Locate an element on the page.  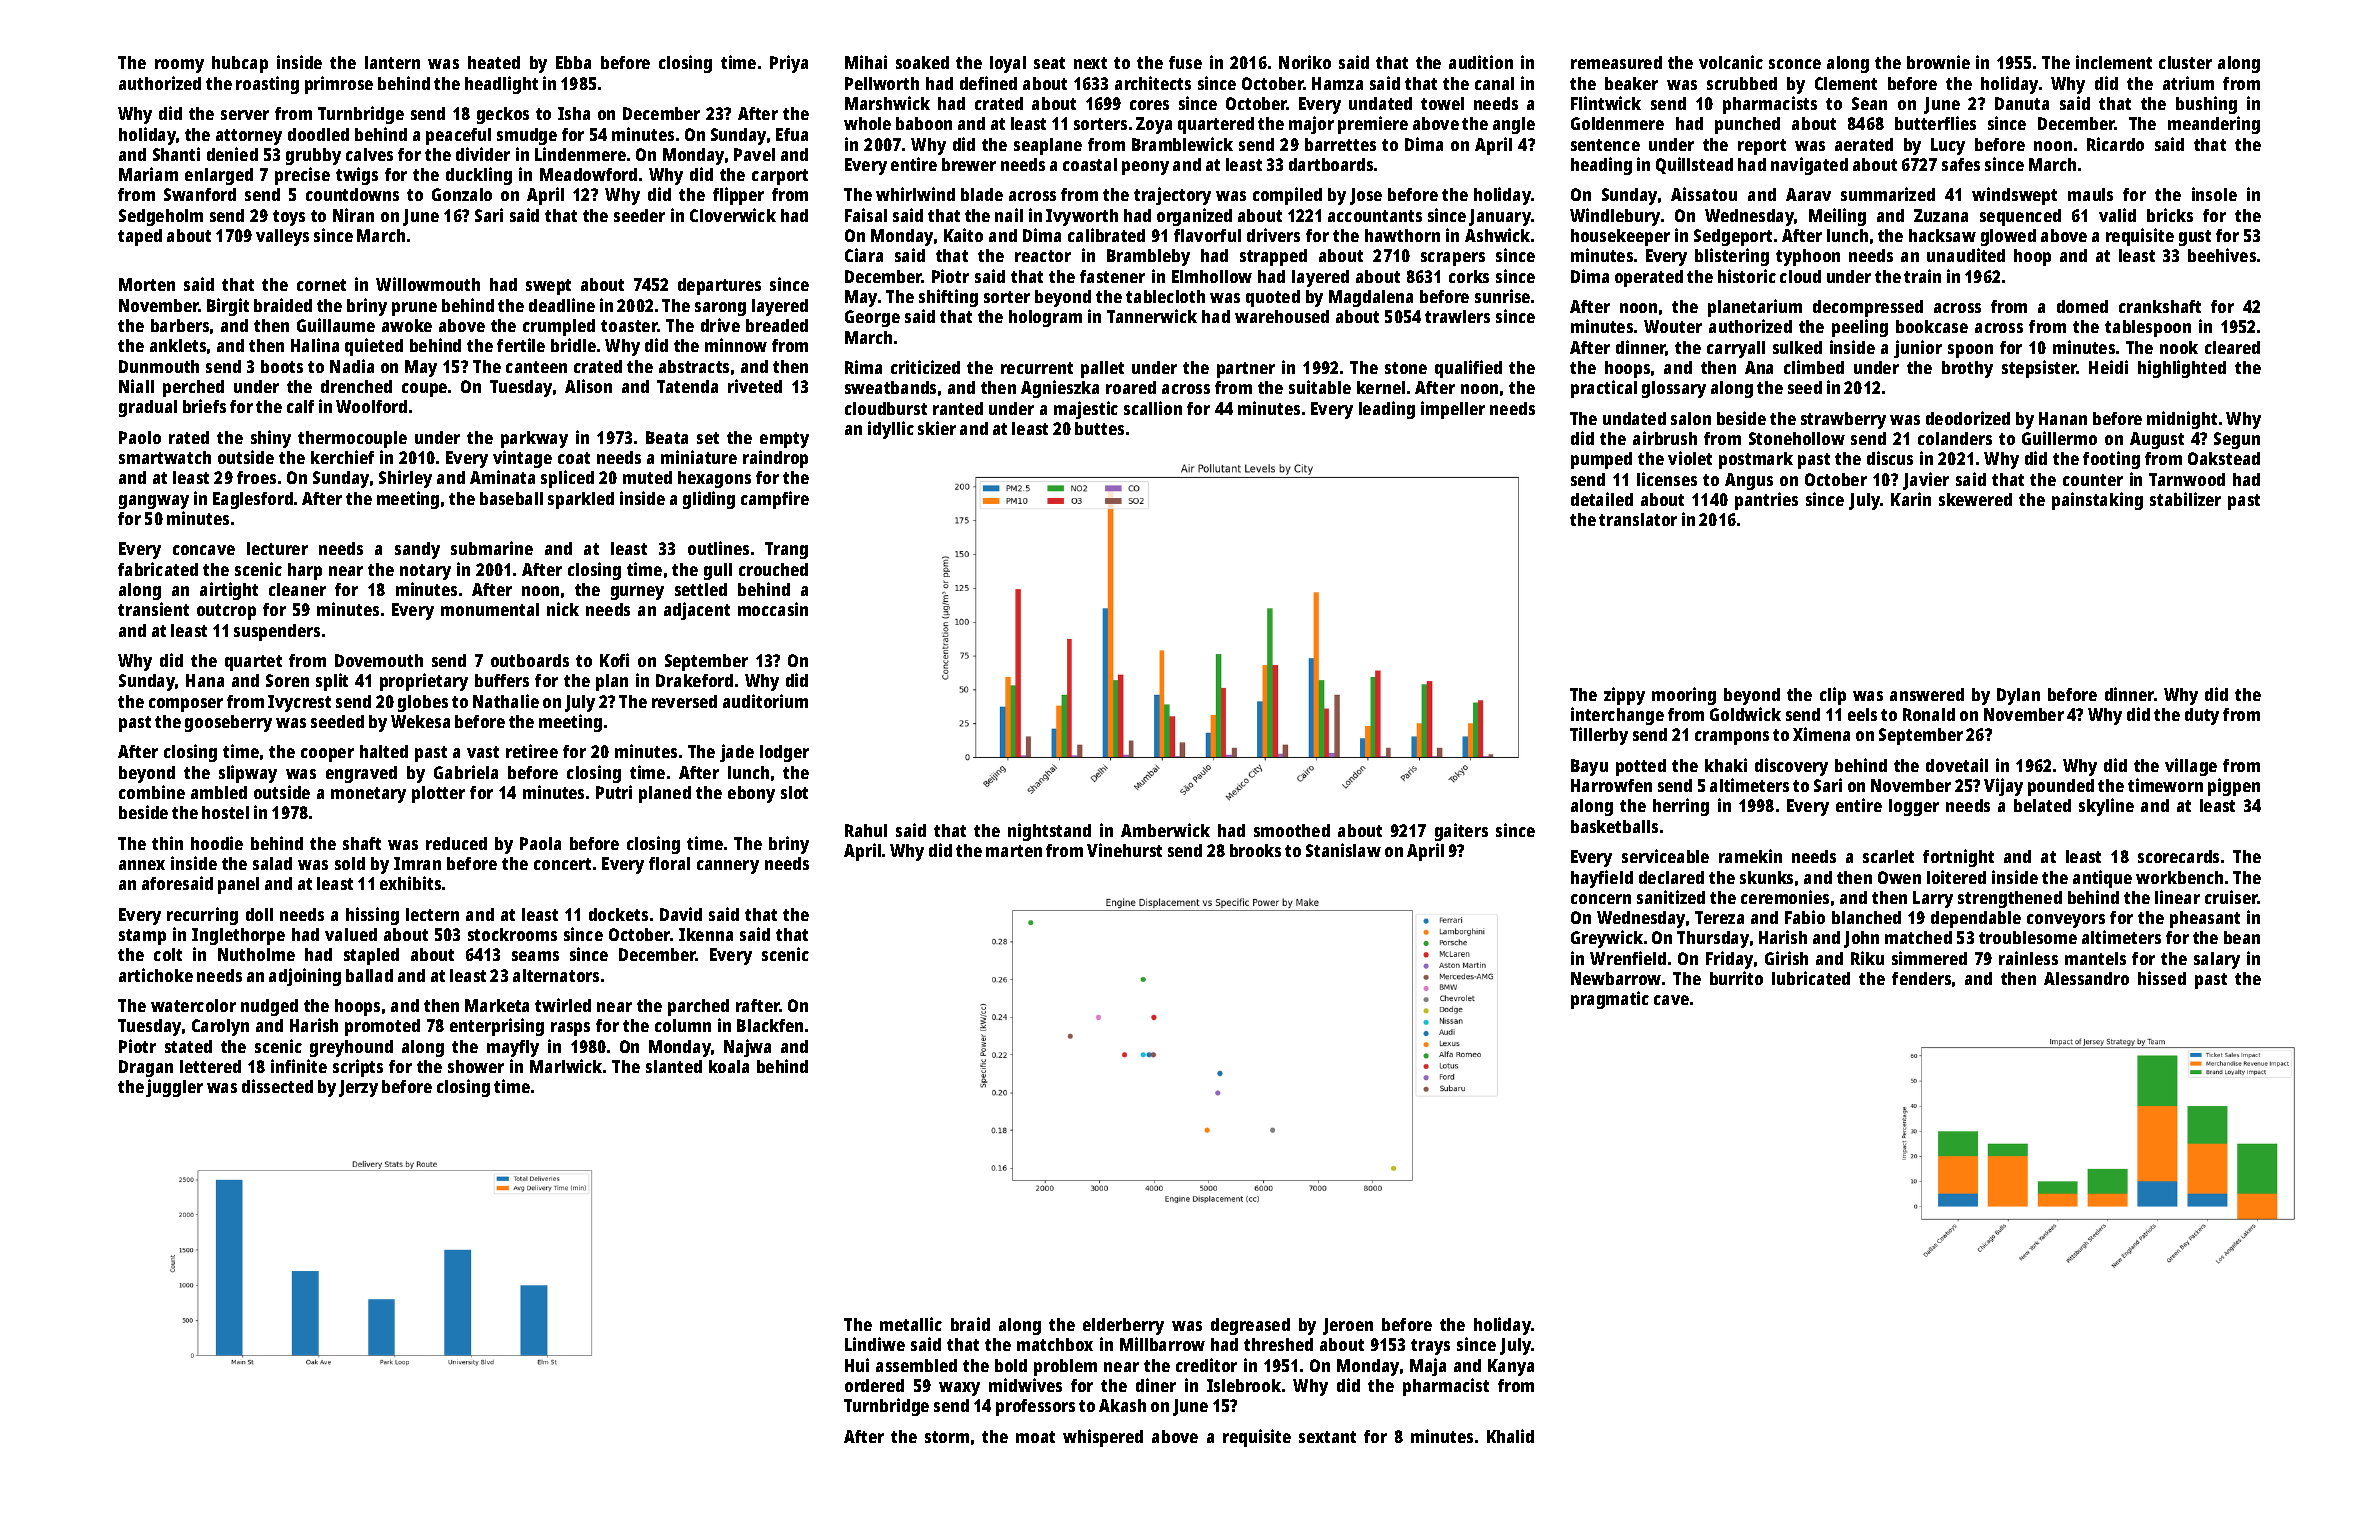
valleys is located at coordinates (282, 237).
